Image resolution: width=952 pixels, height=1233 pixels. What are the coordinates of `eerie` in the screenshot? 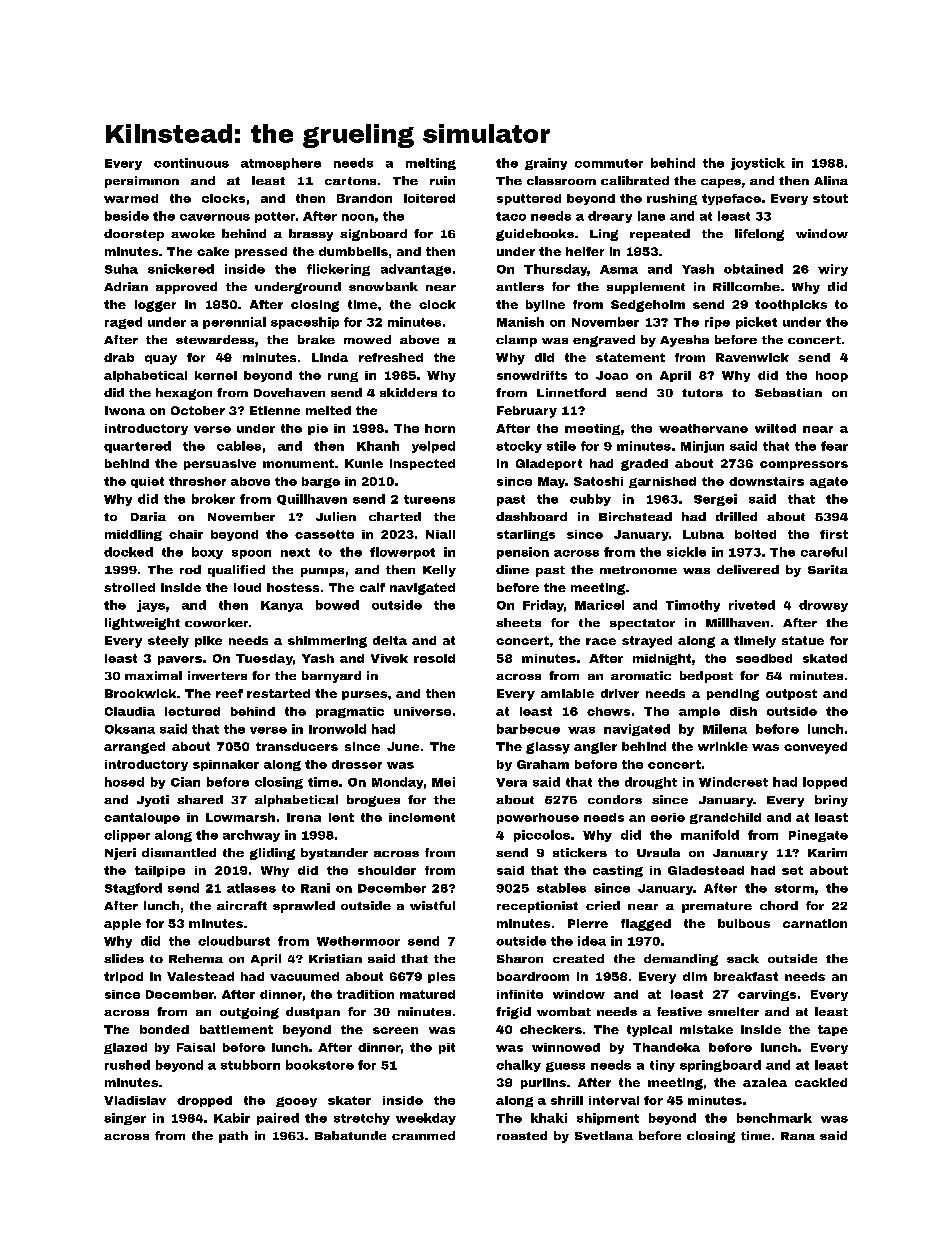 It's located at (668, 817).
